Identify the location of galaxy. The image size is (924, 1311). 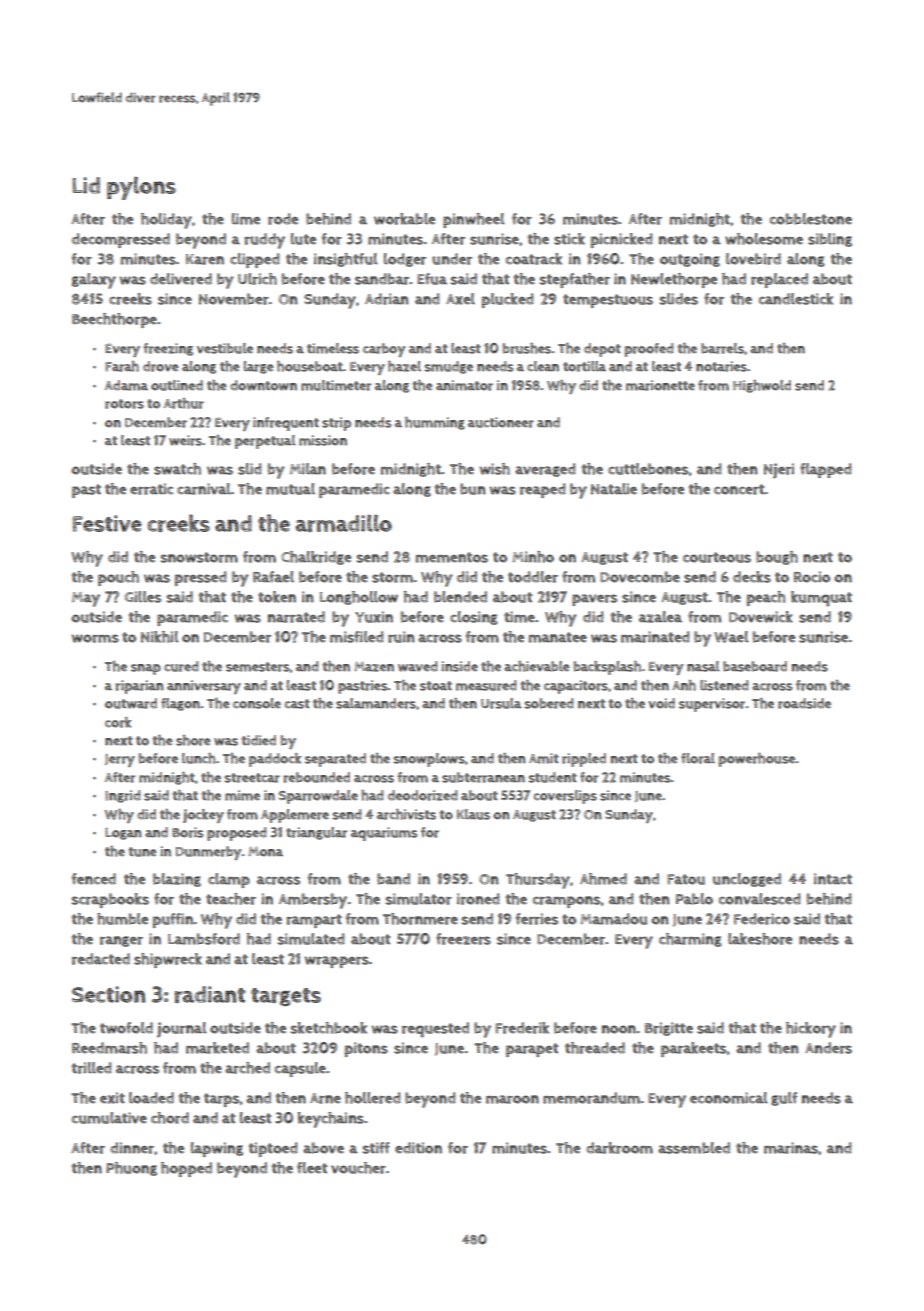
(94, 281).
